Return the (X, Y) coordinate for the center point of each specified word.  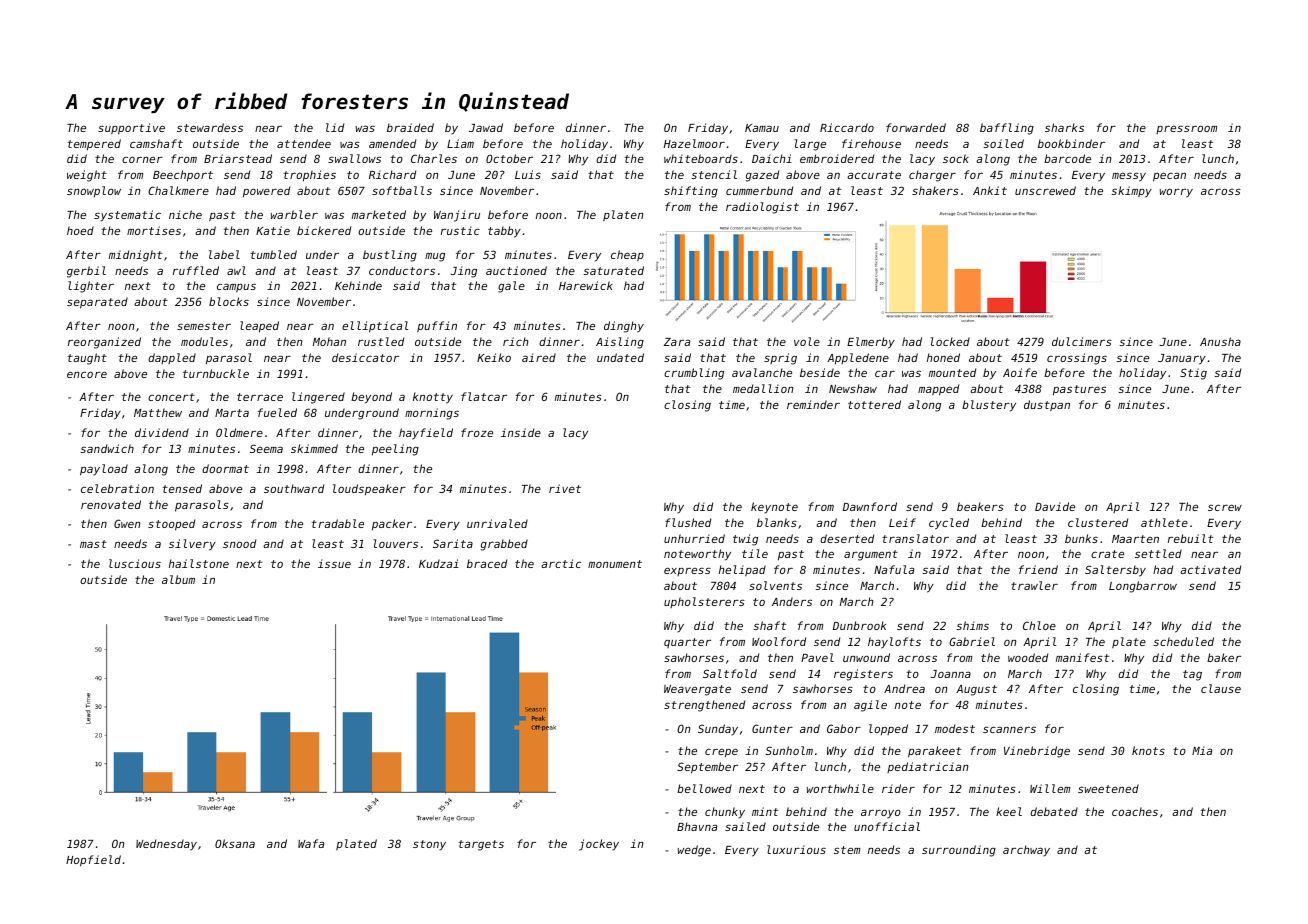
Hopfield (93, 861)
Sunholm (789, 750)
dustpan (1047, 405)
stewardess (210, 127)
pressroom (1186, 129)
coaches (1135, 811)
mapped (938, 390)
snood (239, 543)
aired (539, 357)
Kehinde (358, 285)
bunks (1081, 538)
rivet (565, 488)
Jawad (486, 127)
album (178, 579)
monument (615, 564)
